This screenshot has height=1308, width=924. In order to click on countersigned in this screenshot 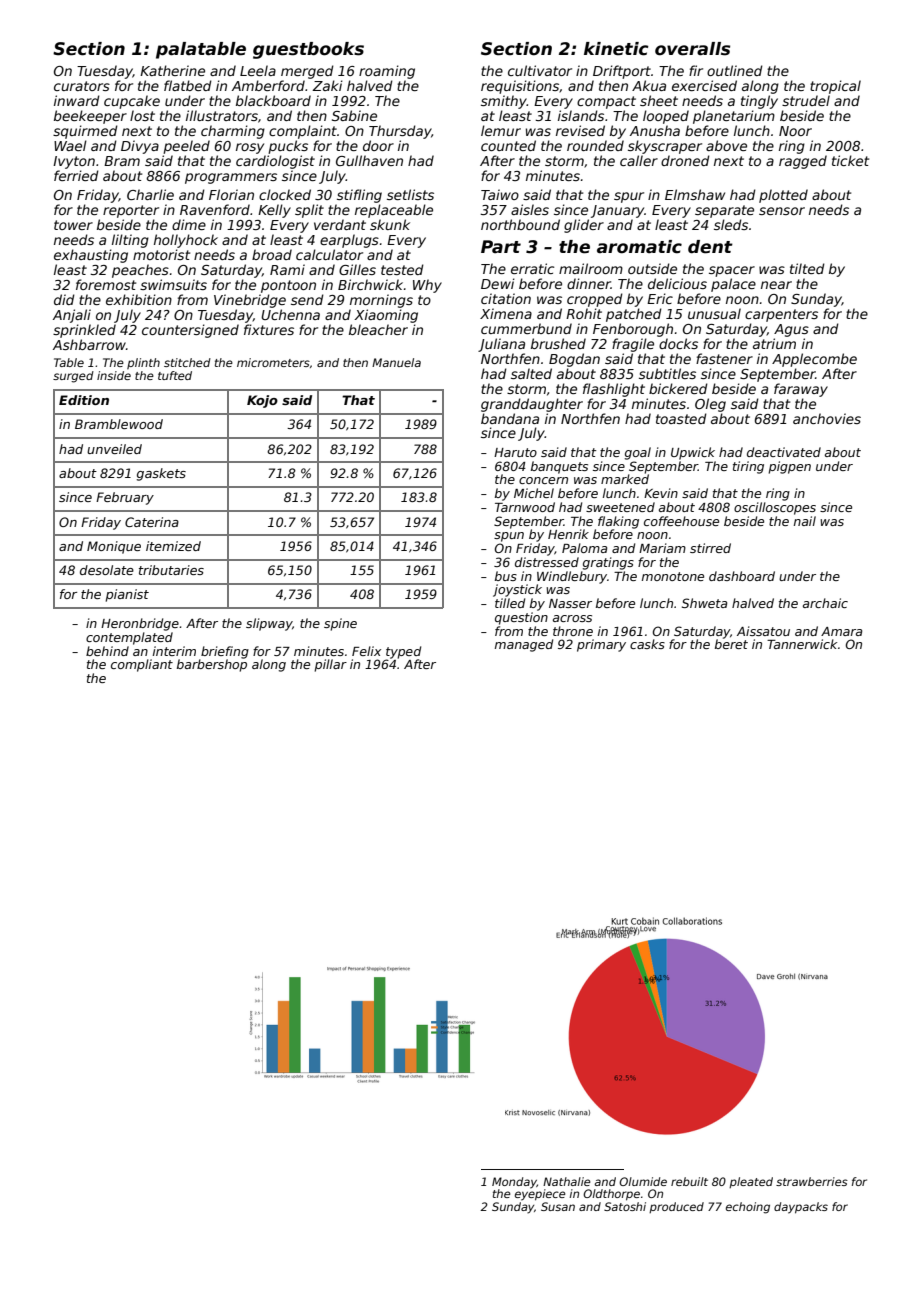, I will do `click(190, 331)`.
